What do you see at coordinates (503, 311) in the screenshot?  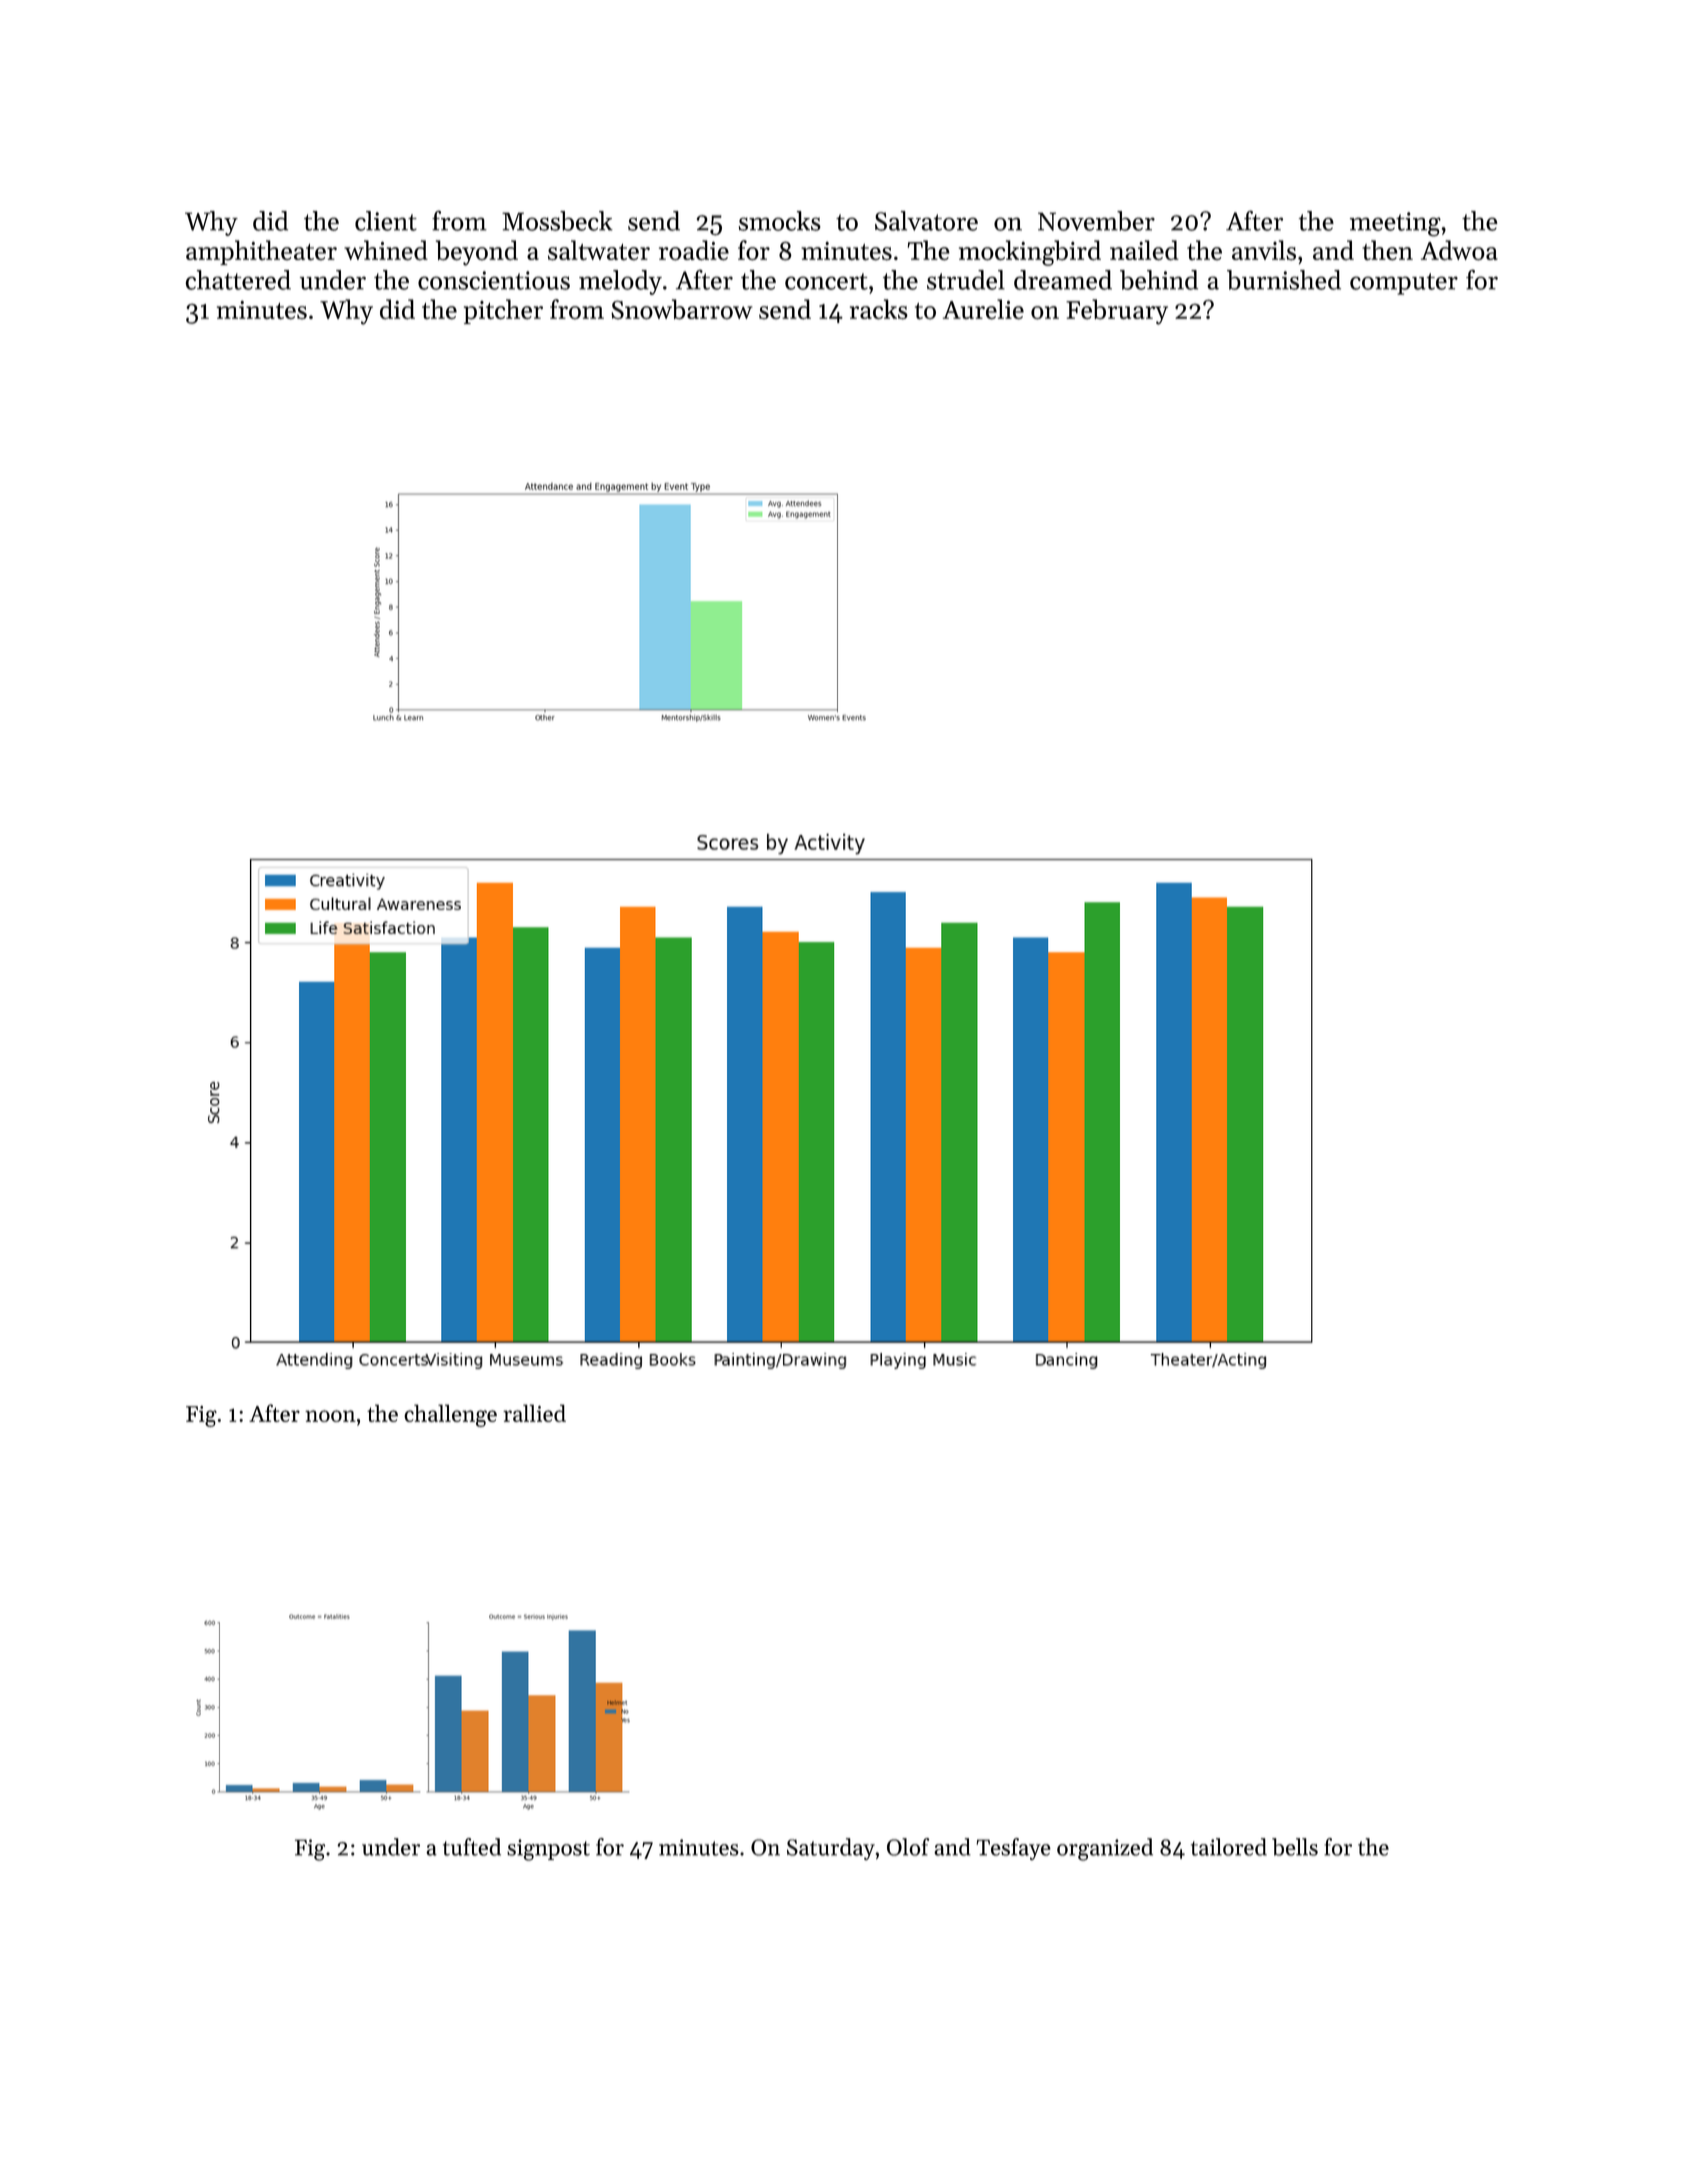 I see `pitcher` at bounding box center [503, 311].
